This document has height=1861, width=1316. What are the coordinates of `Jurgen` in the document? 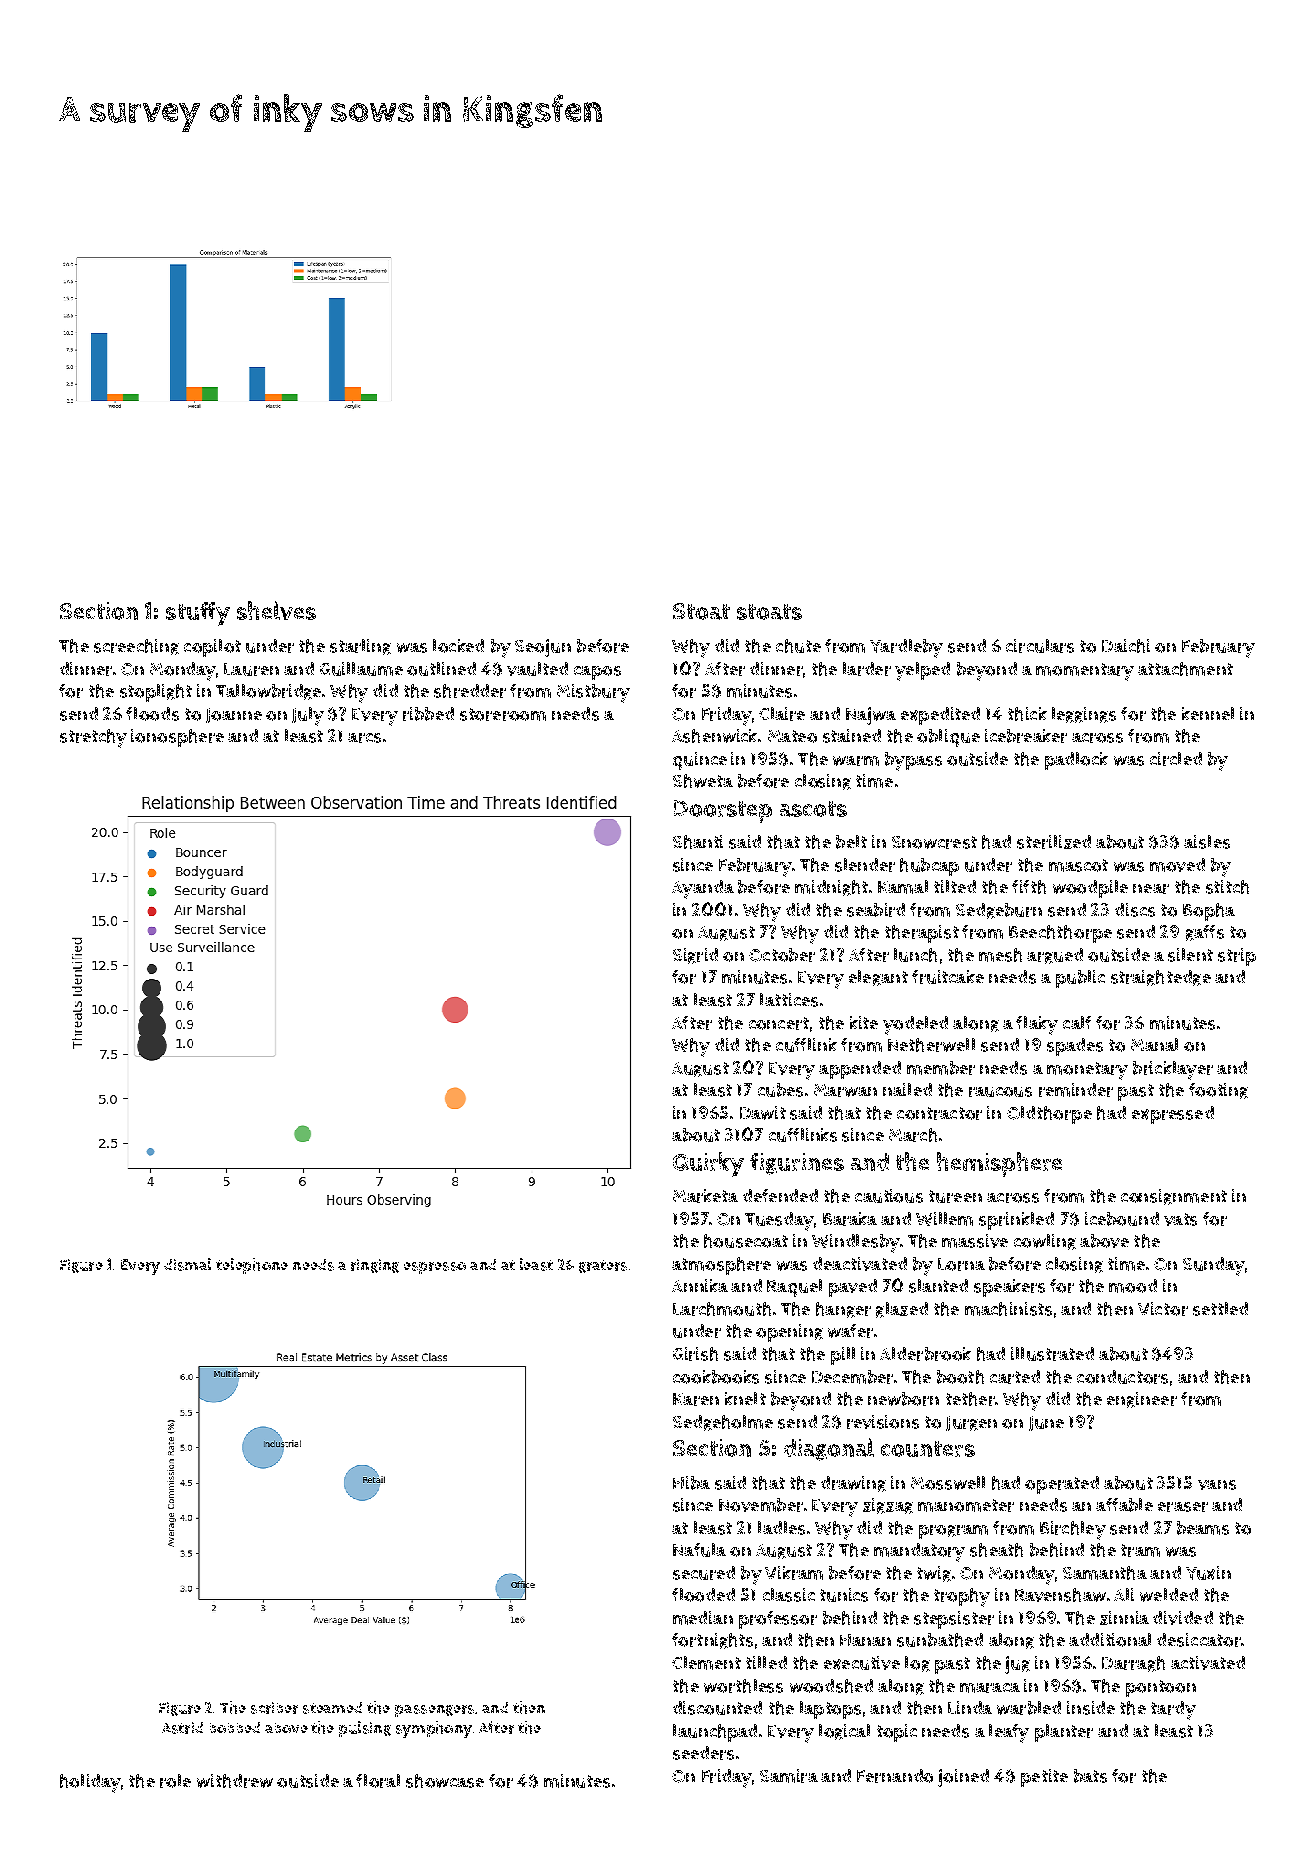 It's located at (971, 1423).
